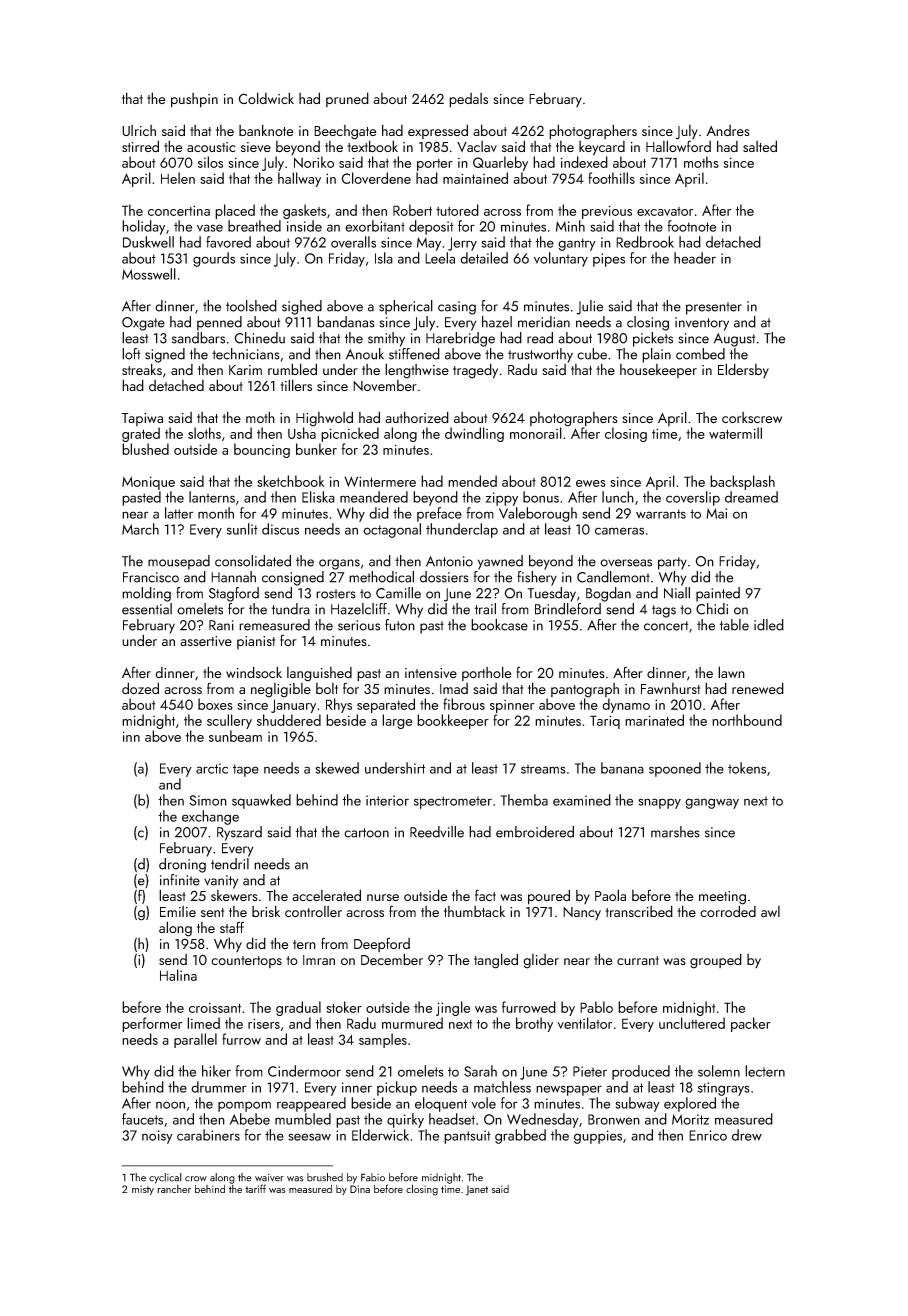 This screenshot has height=1316, width=908. I want to click on painted, so click(718, 594).
